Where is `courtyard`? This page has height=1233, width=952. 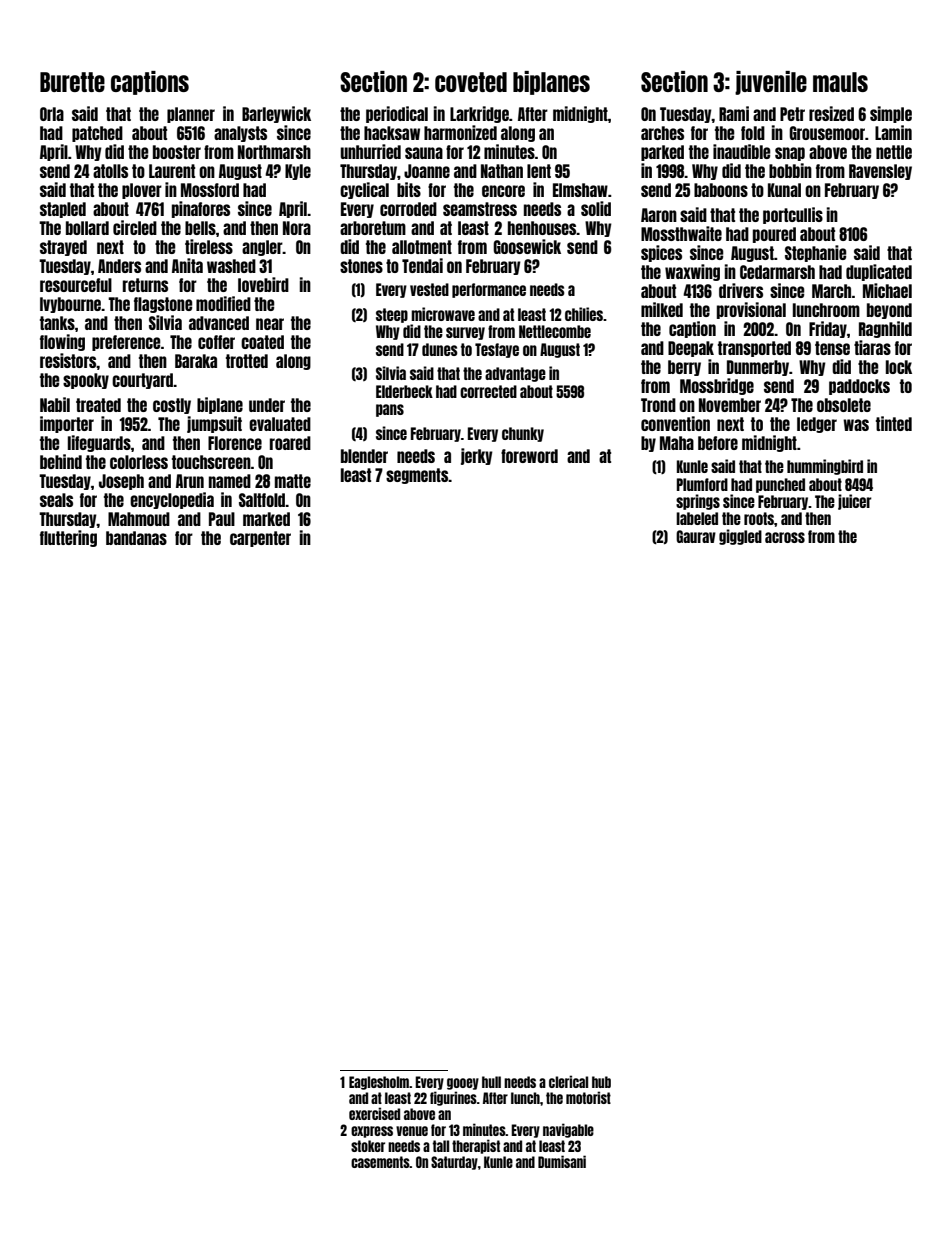 courtyard is located at coordinates (143, 381).
